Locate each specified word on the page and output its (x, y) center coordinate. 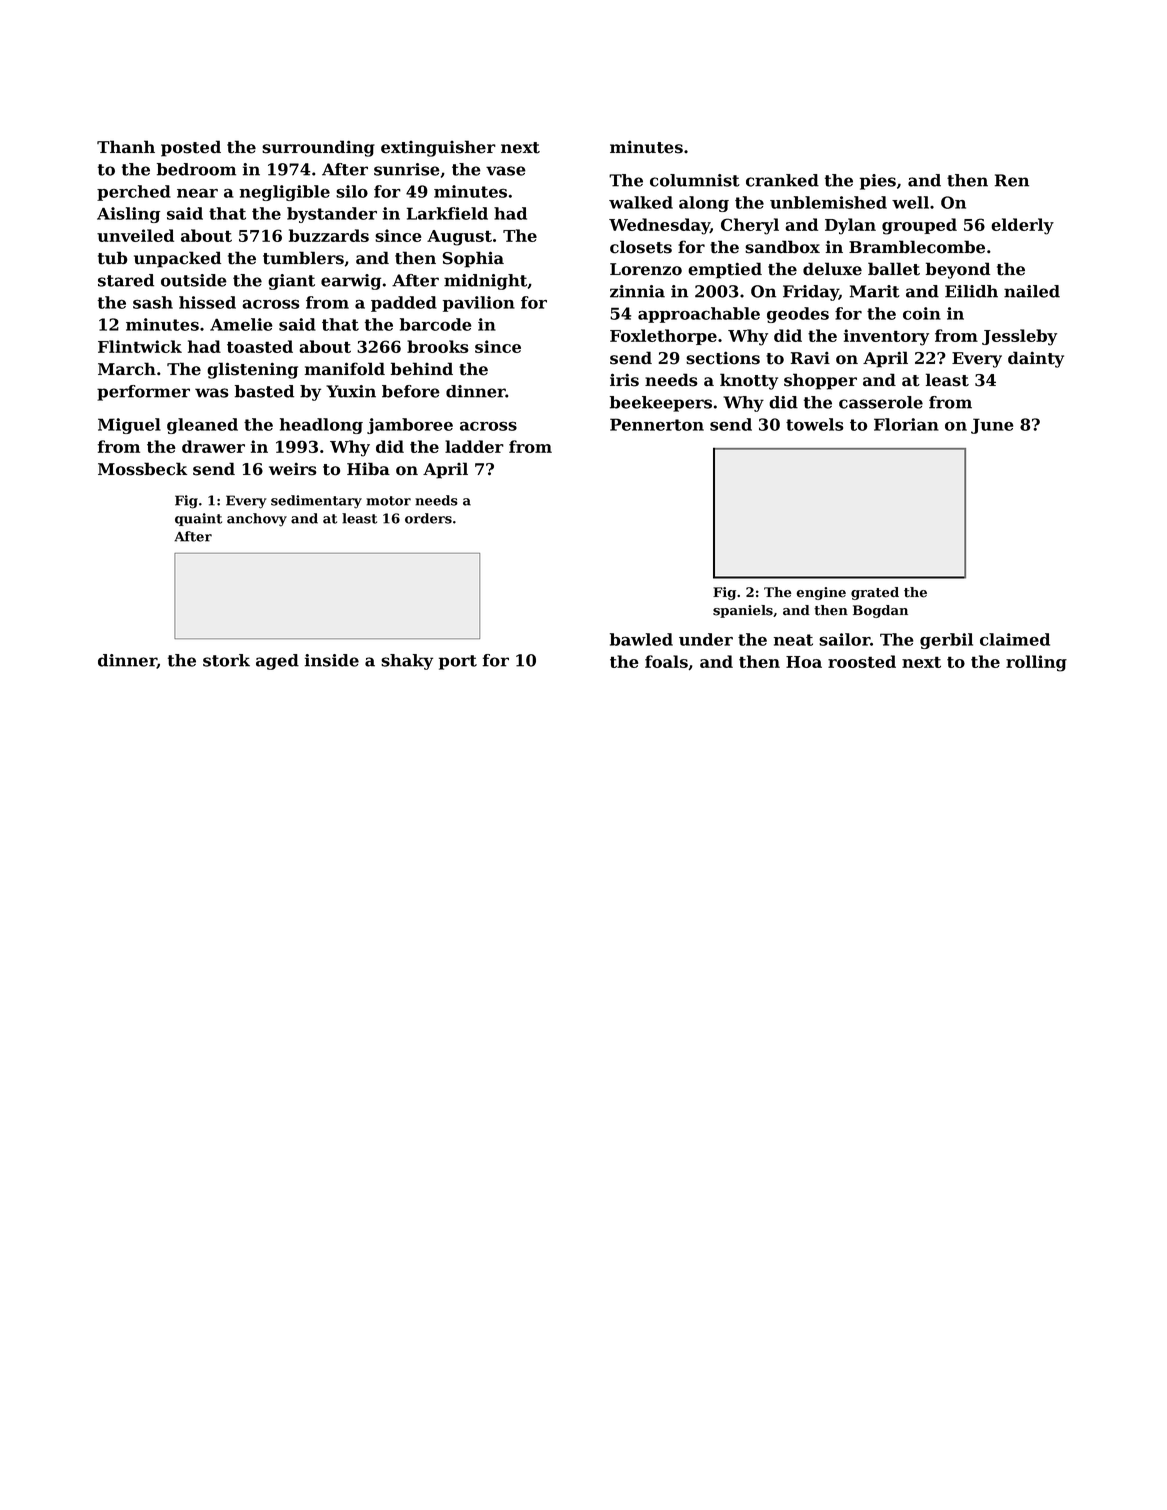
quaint (198, 519)
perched (134, 193)
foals (666, 661)
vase (506, 171)
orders (428, 518)
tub (113, 258)
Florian (906, 424)
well (910, 202)
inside (332, 660)
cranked (782, 180)
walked (641, 202)
